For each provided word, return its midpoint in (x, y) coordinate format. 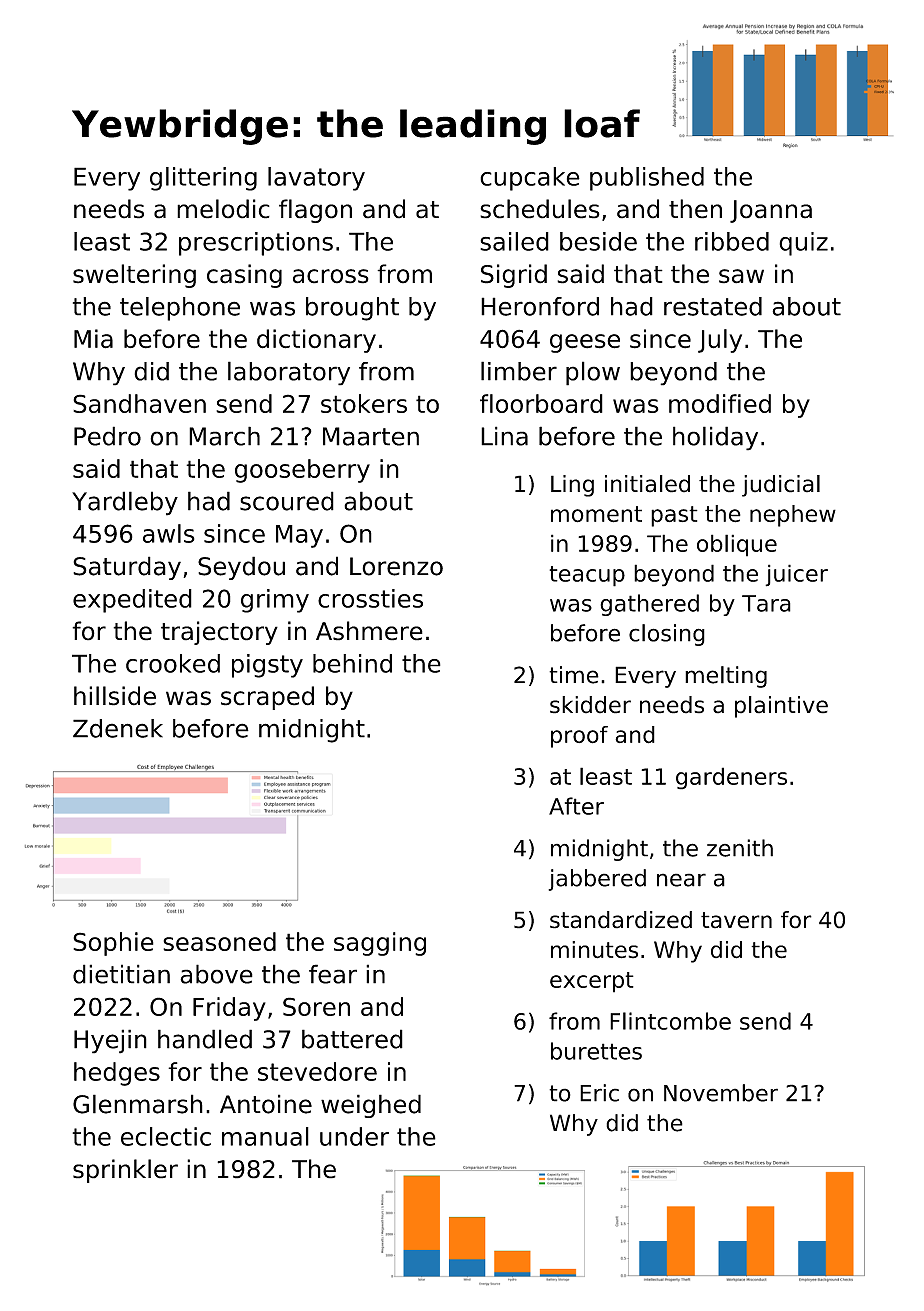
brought (352, 309)
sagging (380, 944)
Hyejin (110, 1041)
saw (741, 276)
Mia (93, 339)
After (576, 806)
